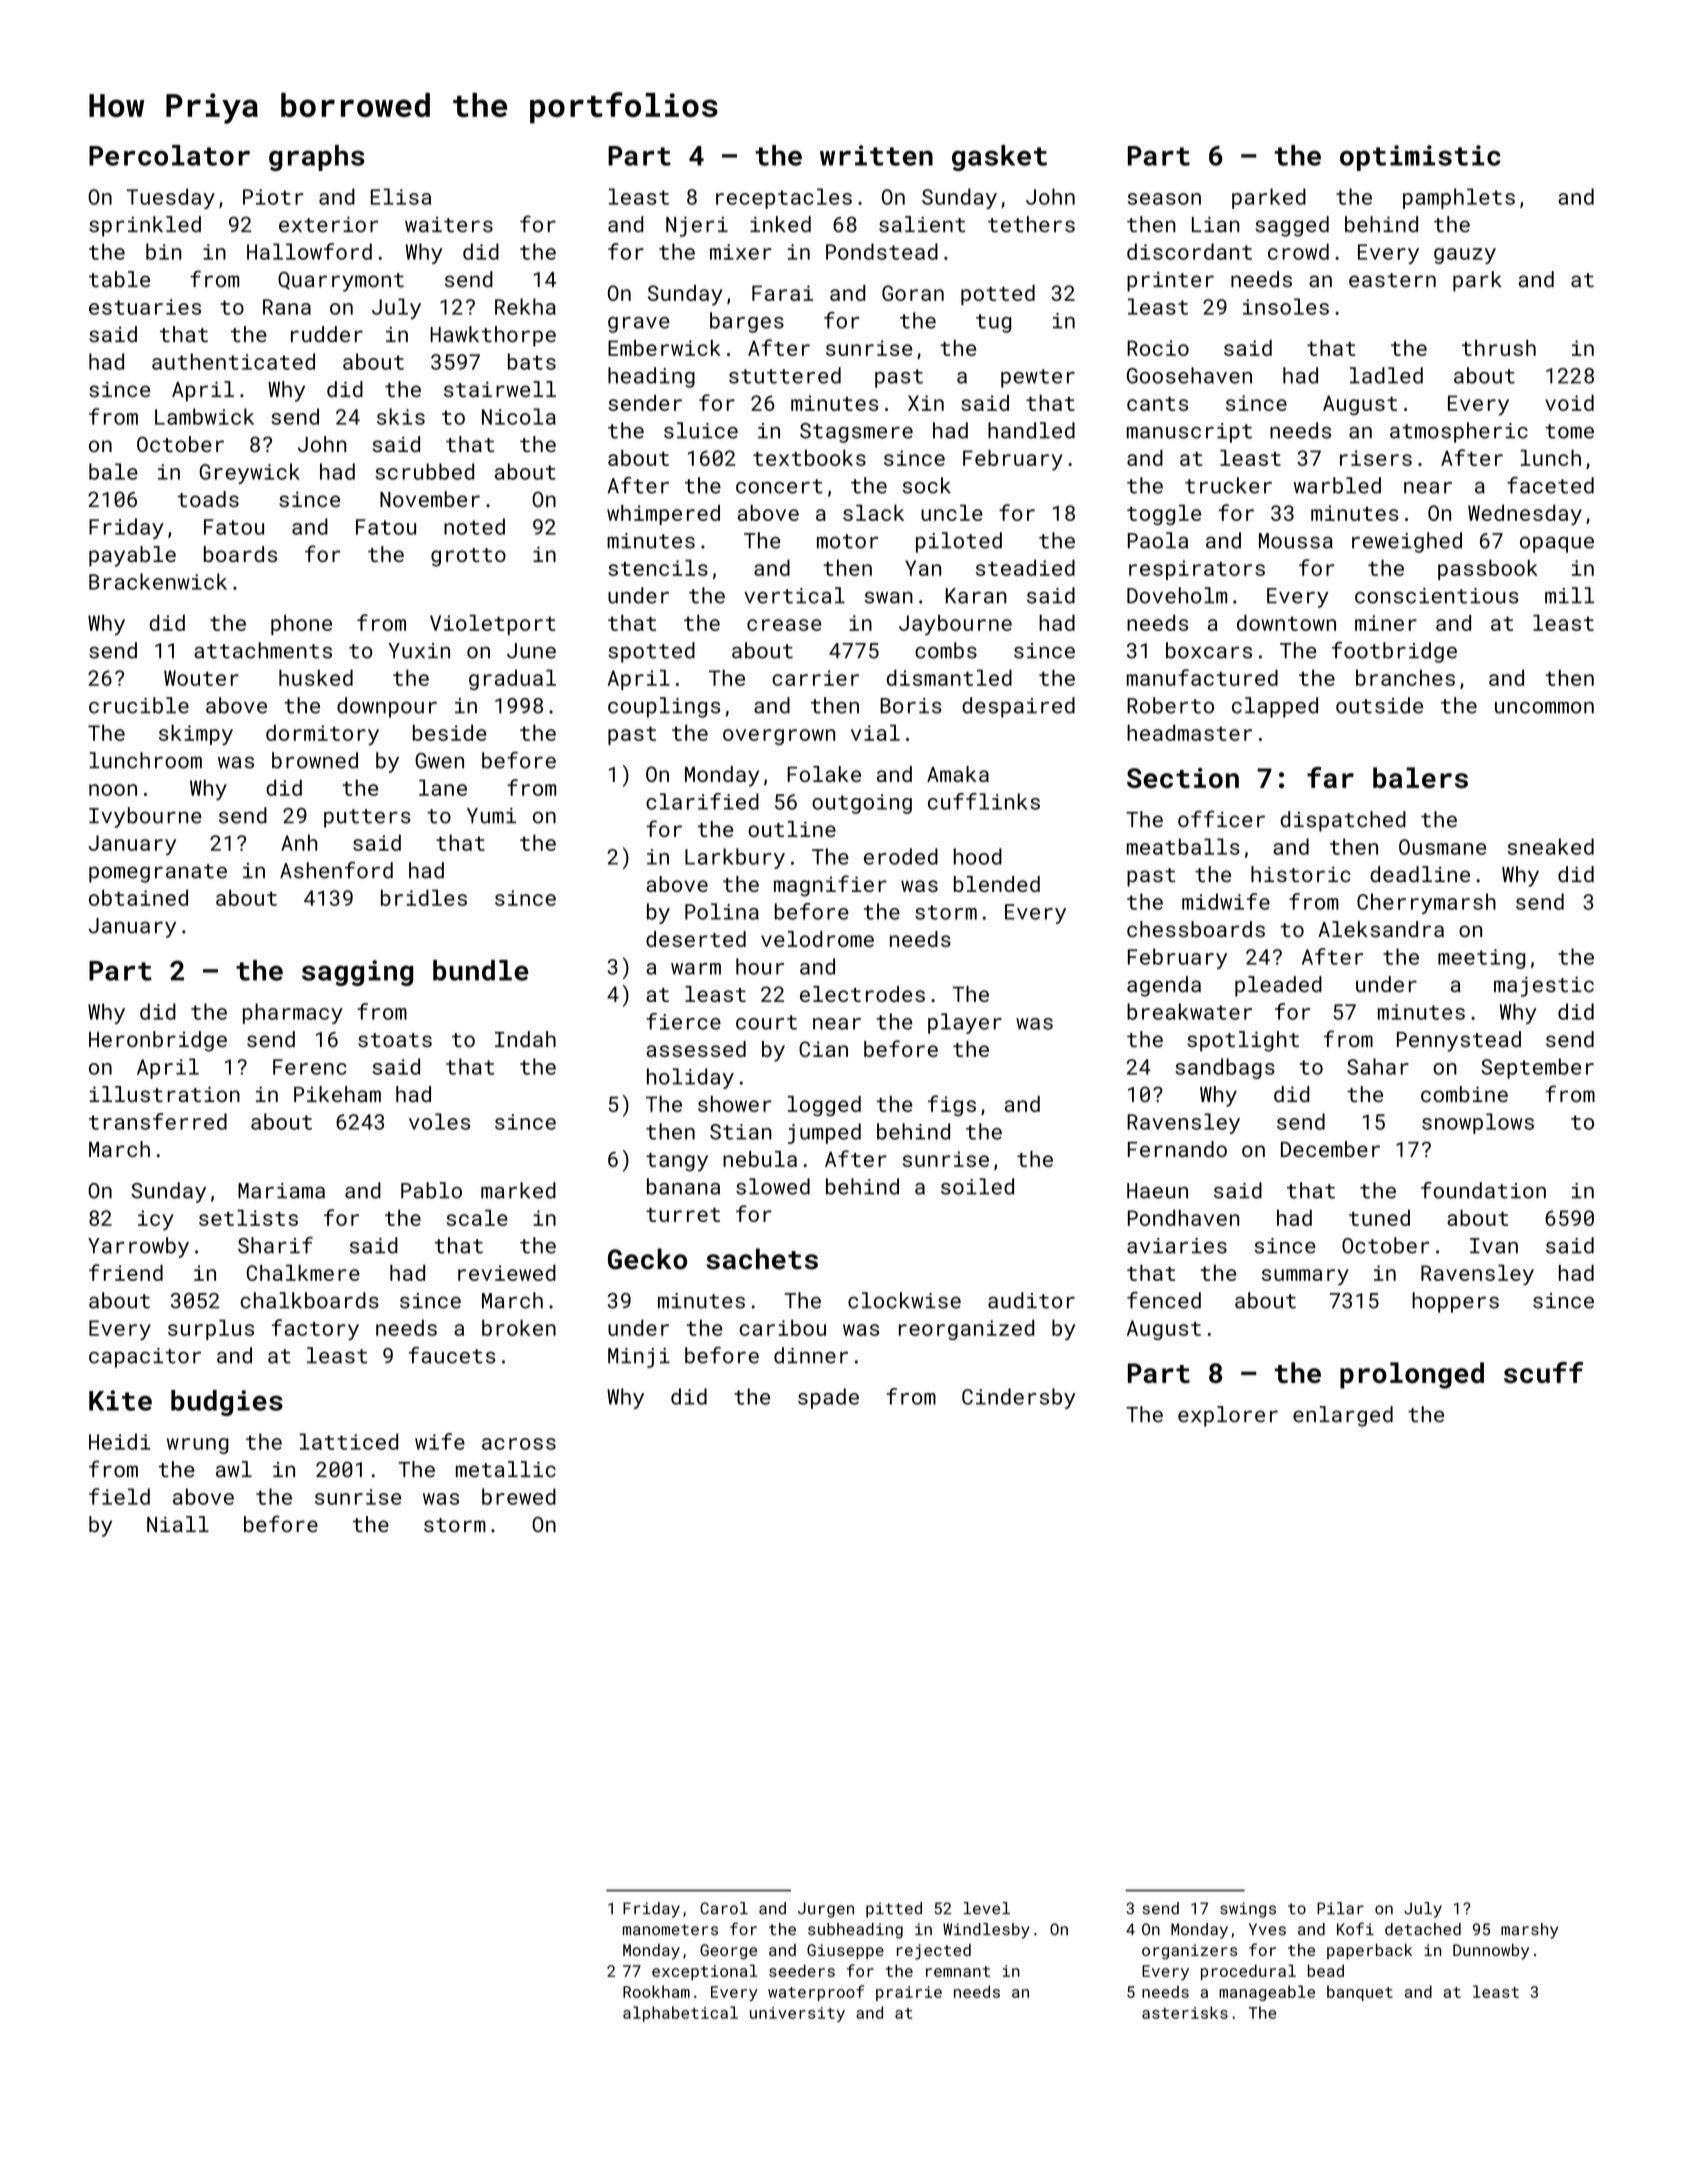 Image resolution: width=1683 pixels, height=2178 pixels. What do you see at coordinates (196, 734) in the screenshot?
I see `skimpy` at bounding box center [196, 734].
